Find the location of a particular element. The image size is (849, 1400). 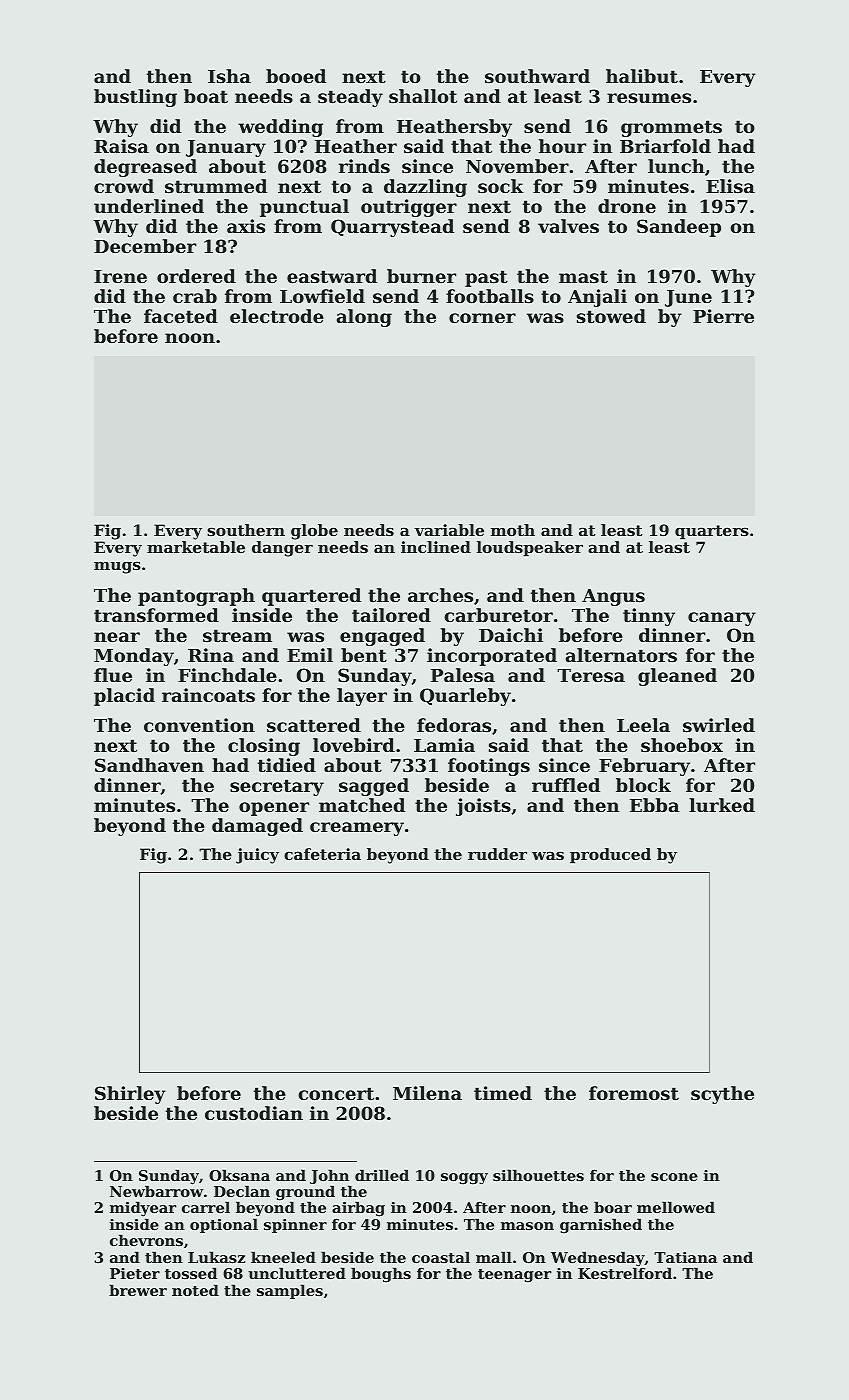

southward is located at coordinates (537, 76).
